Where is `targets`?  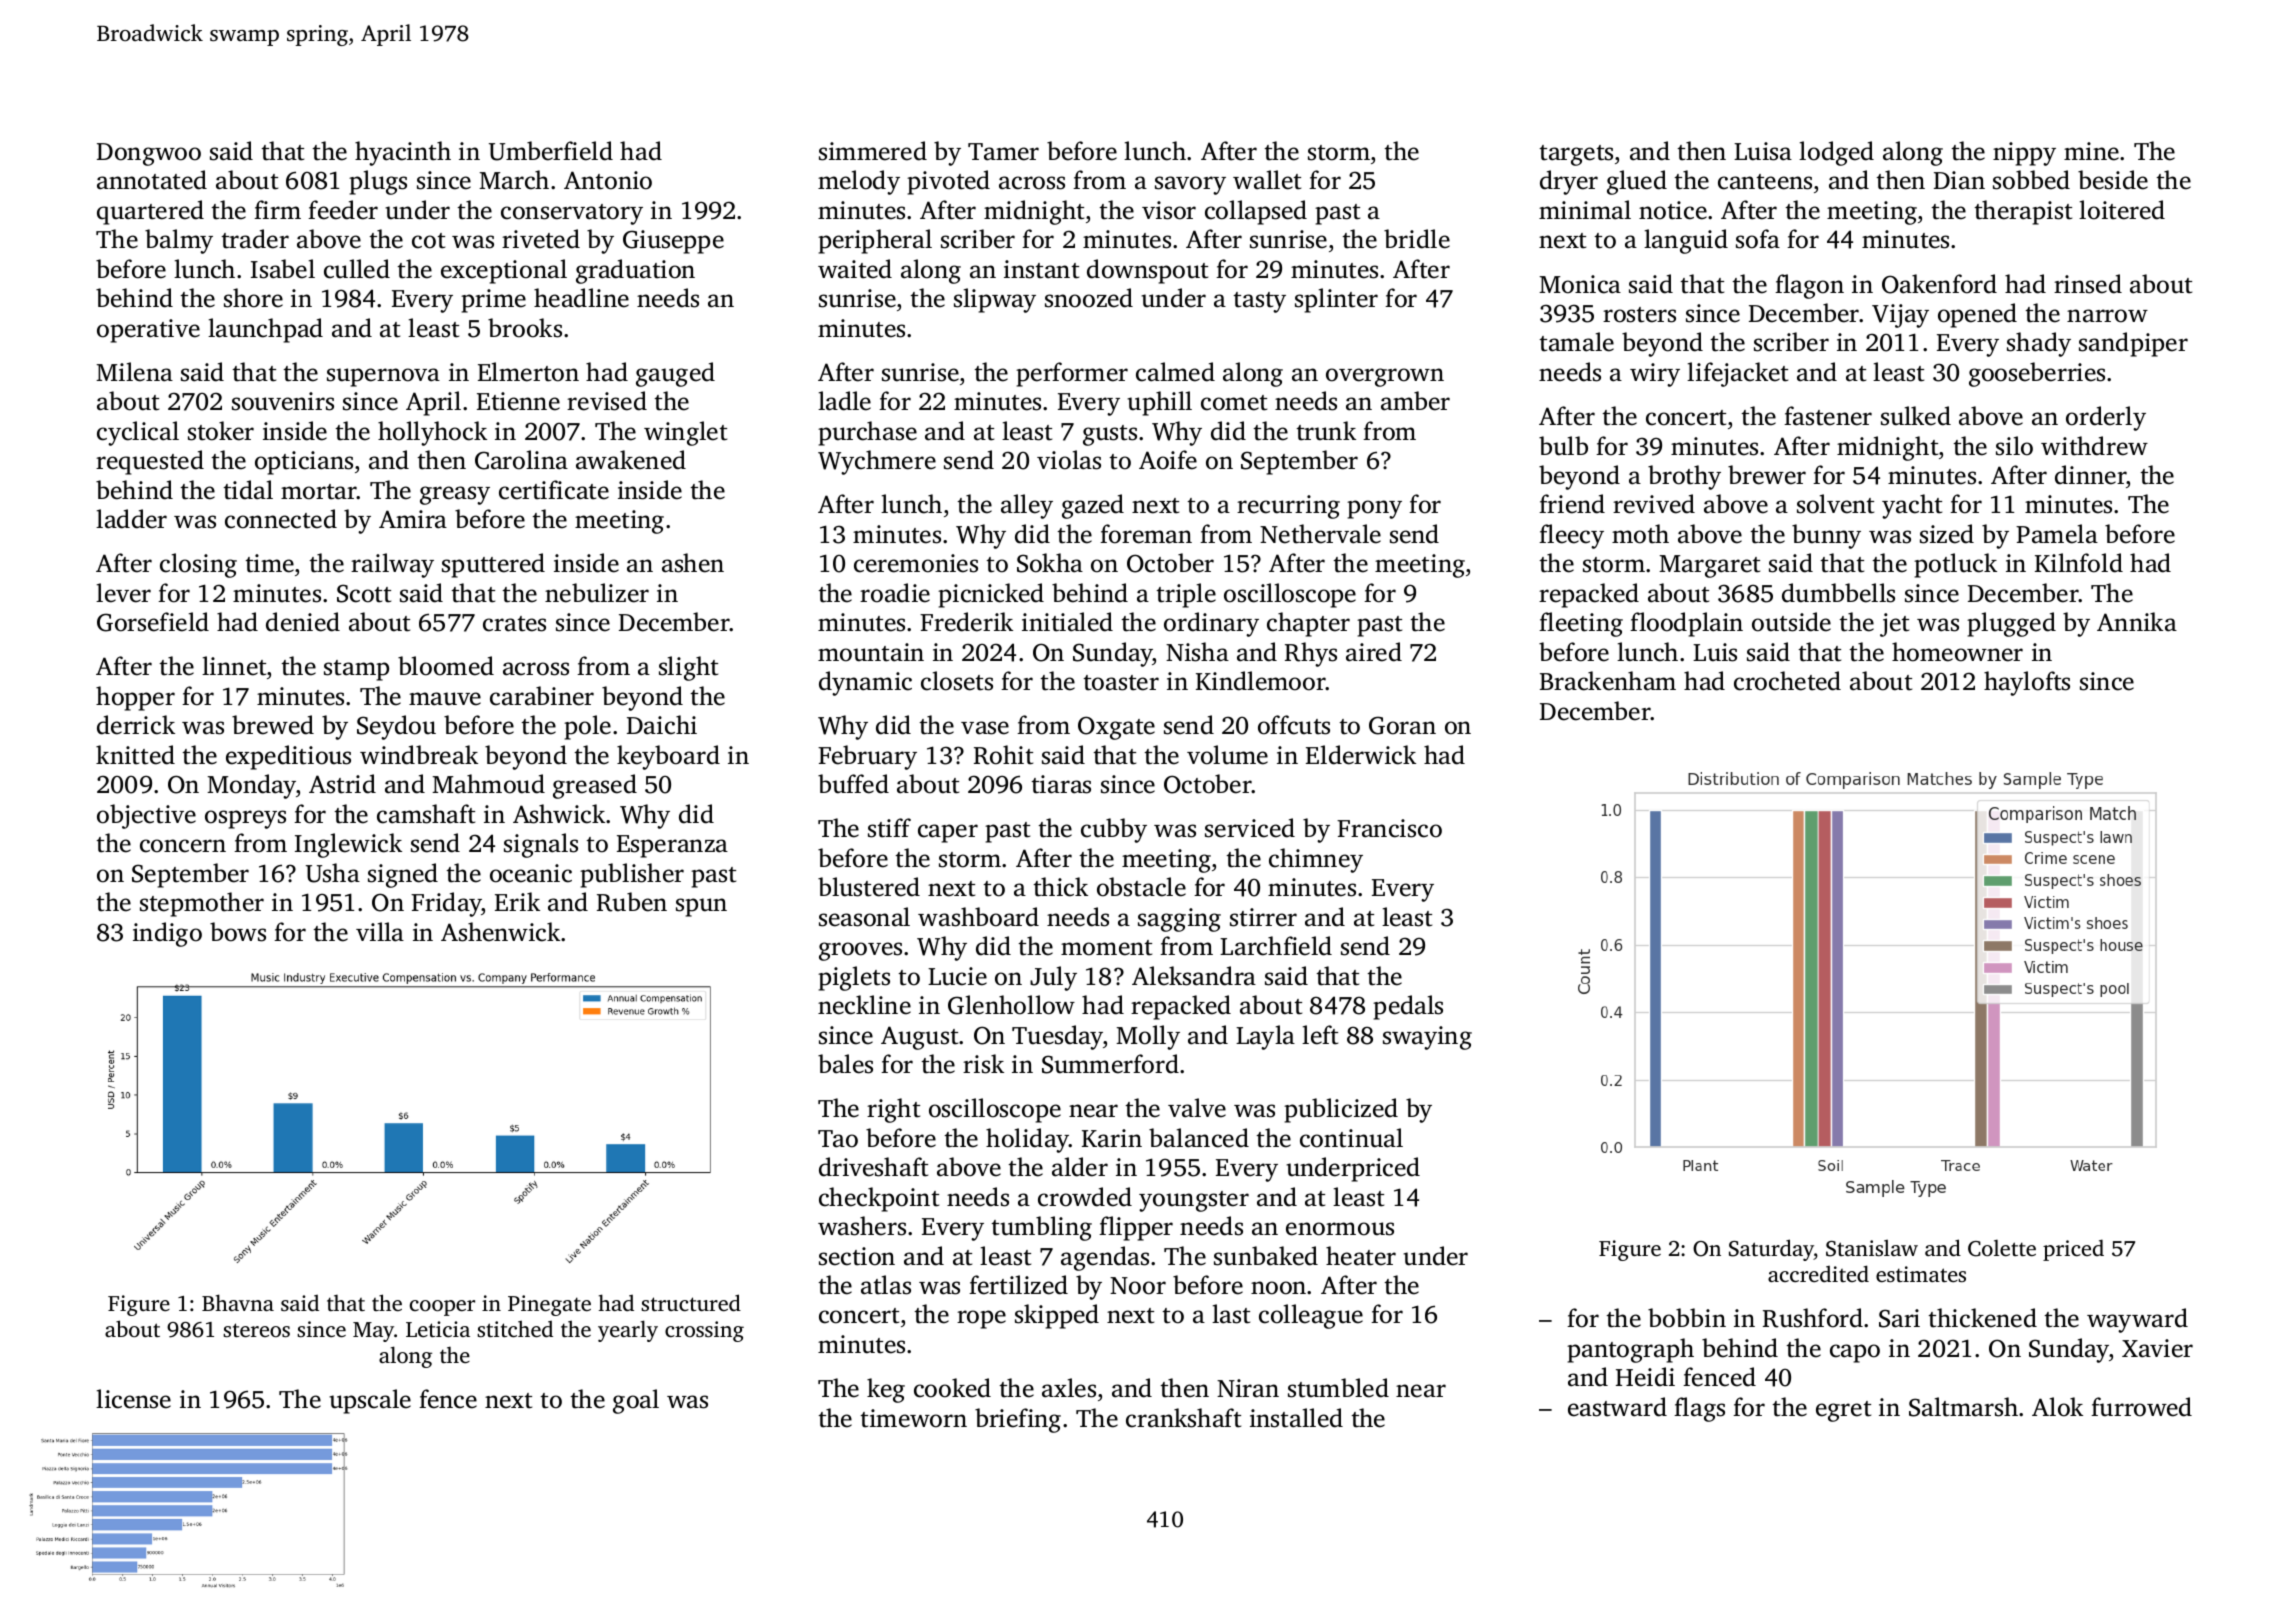
targets is located at coordinates (1576, 155).
